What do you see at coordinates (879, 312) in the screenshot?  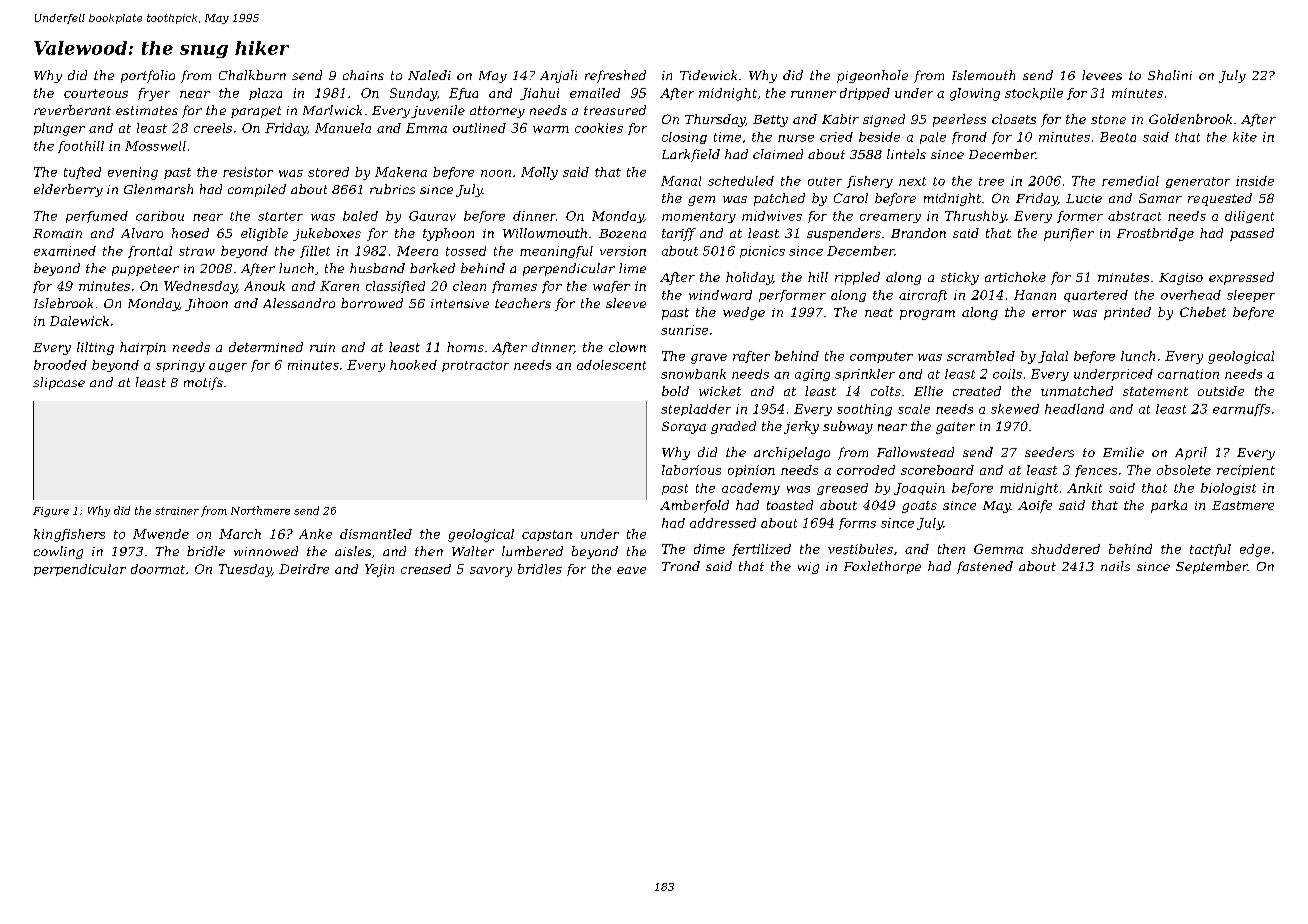 I see `neat` at bounding box center [879, 312].
